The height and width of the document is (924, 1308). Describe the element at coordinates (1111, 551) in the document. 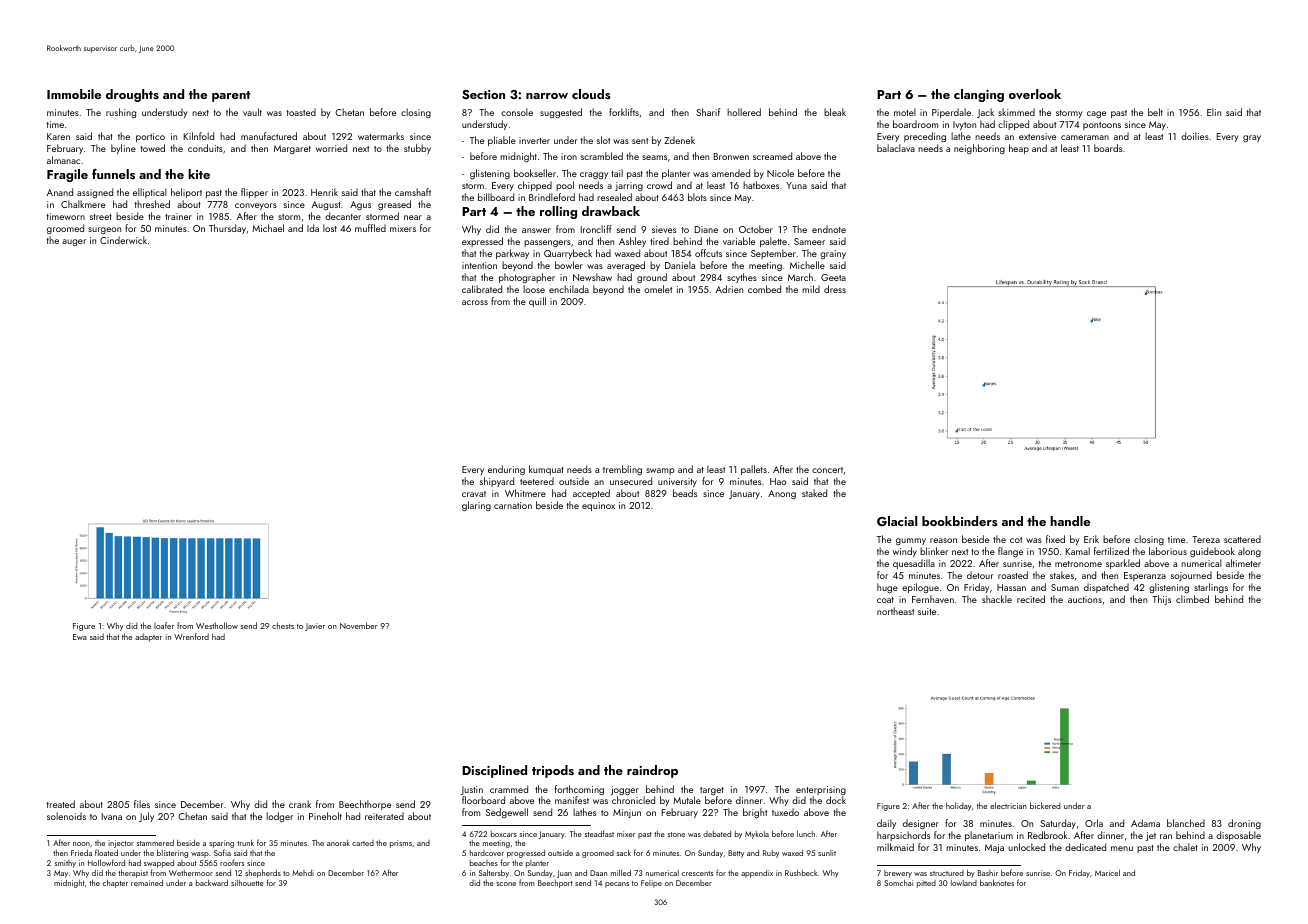

I see `fertilized` at that location.
